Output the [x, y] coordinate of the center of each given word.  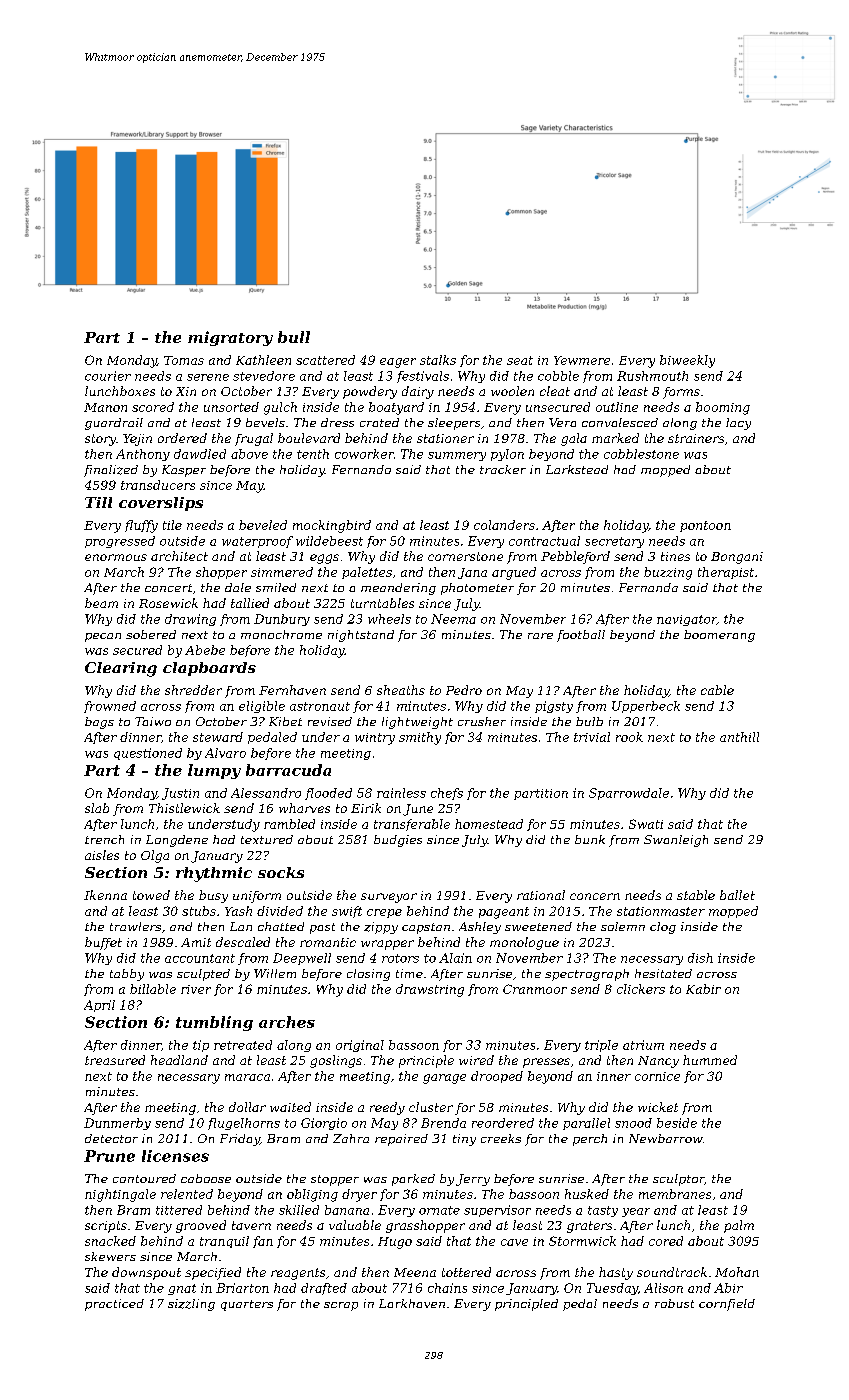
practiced [114, 1305]
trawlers [135, 926]
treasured [115, 1060]
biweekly [687, 361]
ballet [737, 895]
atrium [643, 1045]
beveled [263, 525]
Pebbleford [575, 557]
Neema [453, 619]
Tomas [184, 360]
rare [540, 636]
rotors [400, 958]
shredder [193, 690]
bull [294, 337]
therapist [726, 573]
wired [476, 1060]
